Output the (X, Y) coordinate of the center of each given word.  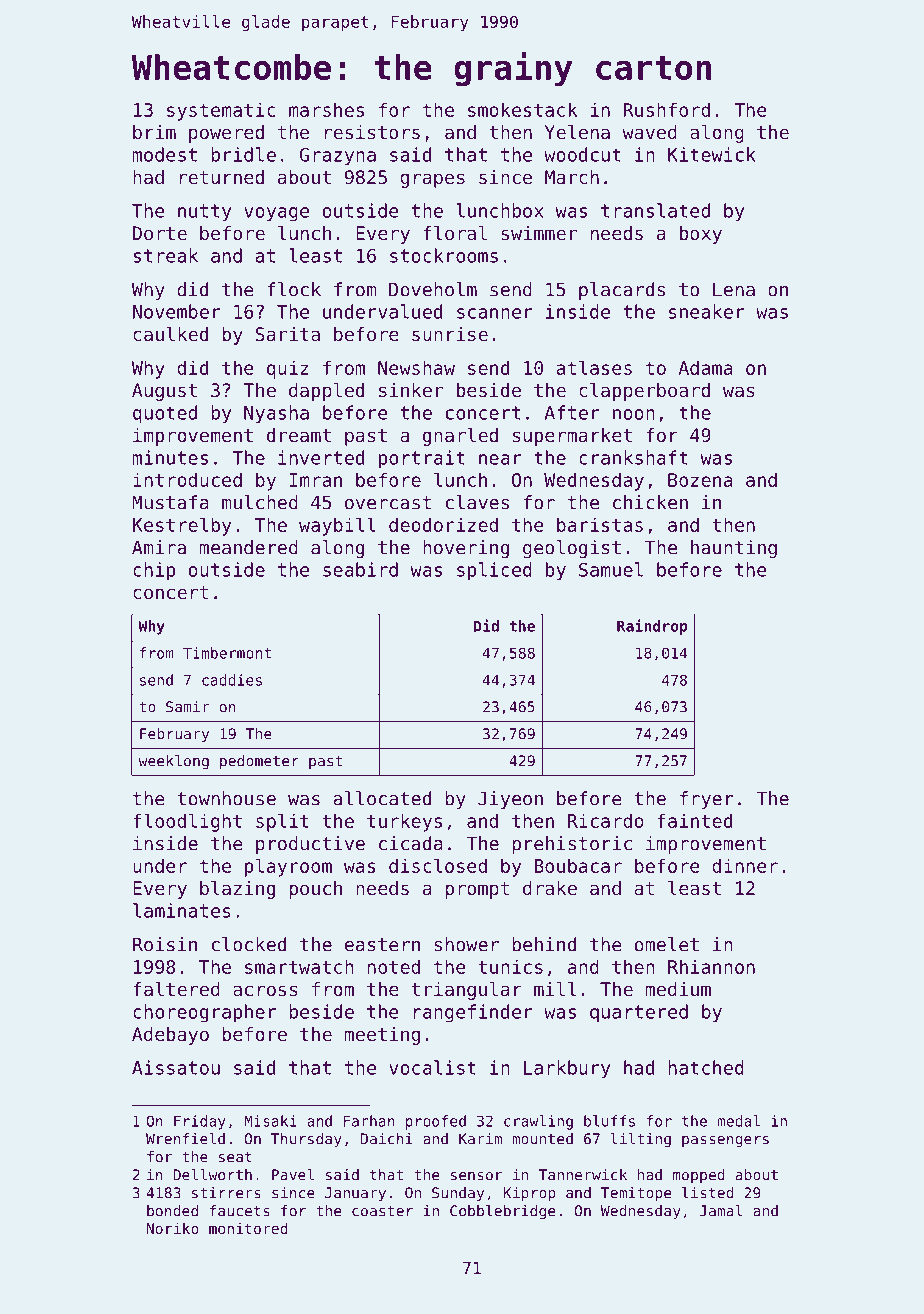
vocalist (432, 1067)
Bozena (700, 480)
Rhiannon (711, 966)
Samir (188, 707)
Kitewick (712, 154)
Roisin (165, 944)
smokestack (523, 109)
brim (154, 132)
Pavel (293, 1175)
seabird (360, 569)
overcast (388, 503)
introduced (187, 479)
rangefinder (473, 1013)
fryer (706, 800)
